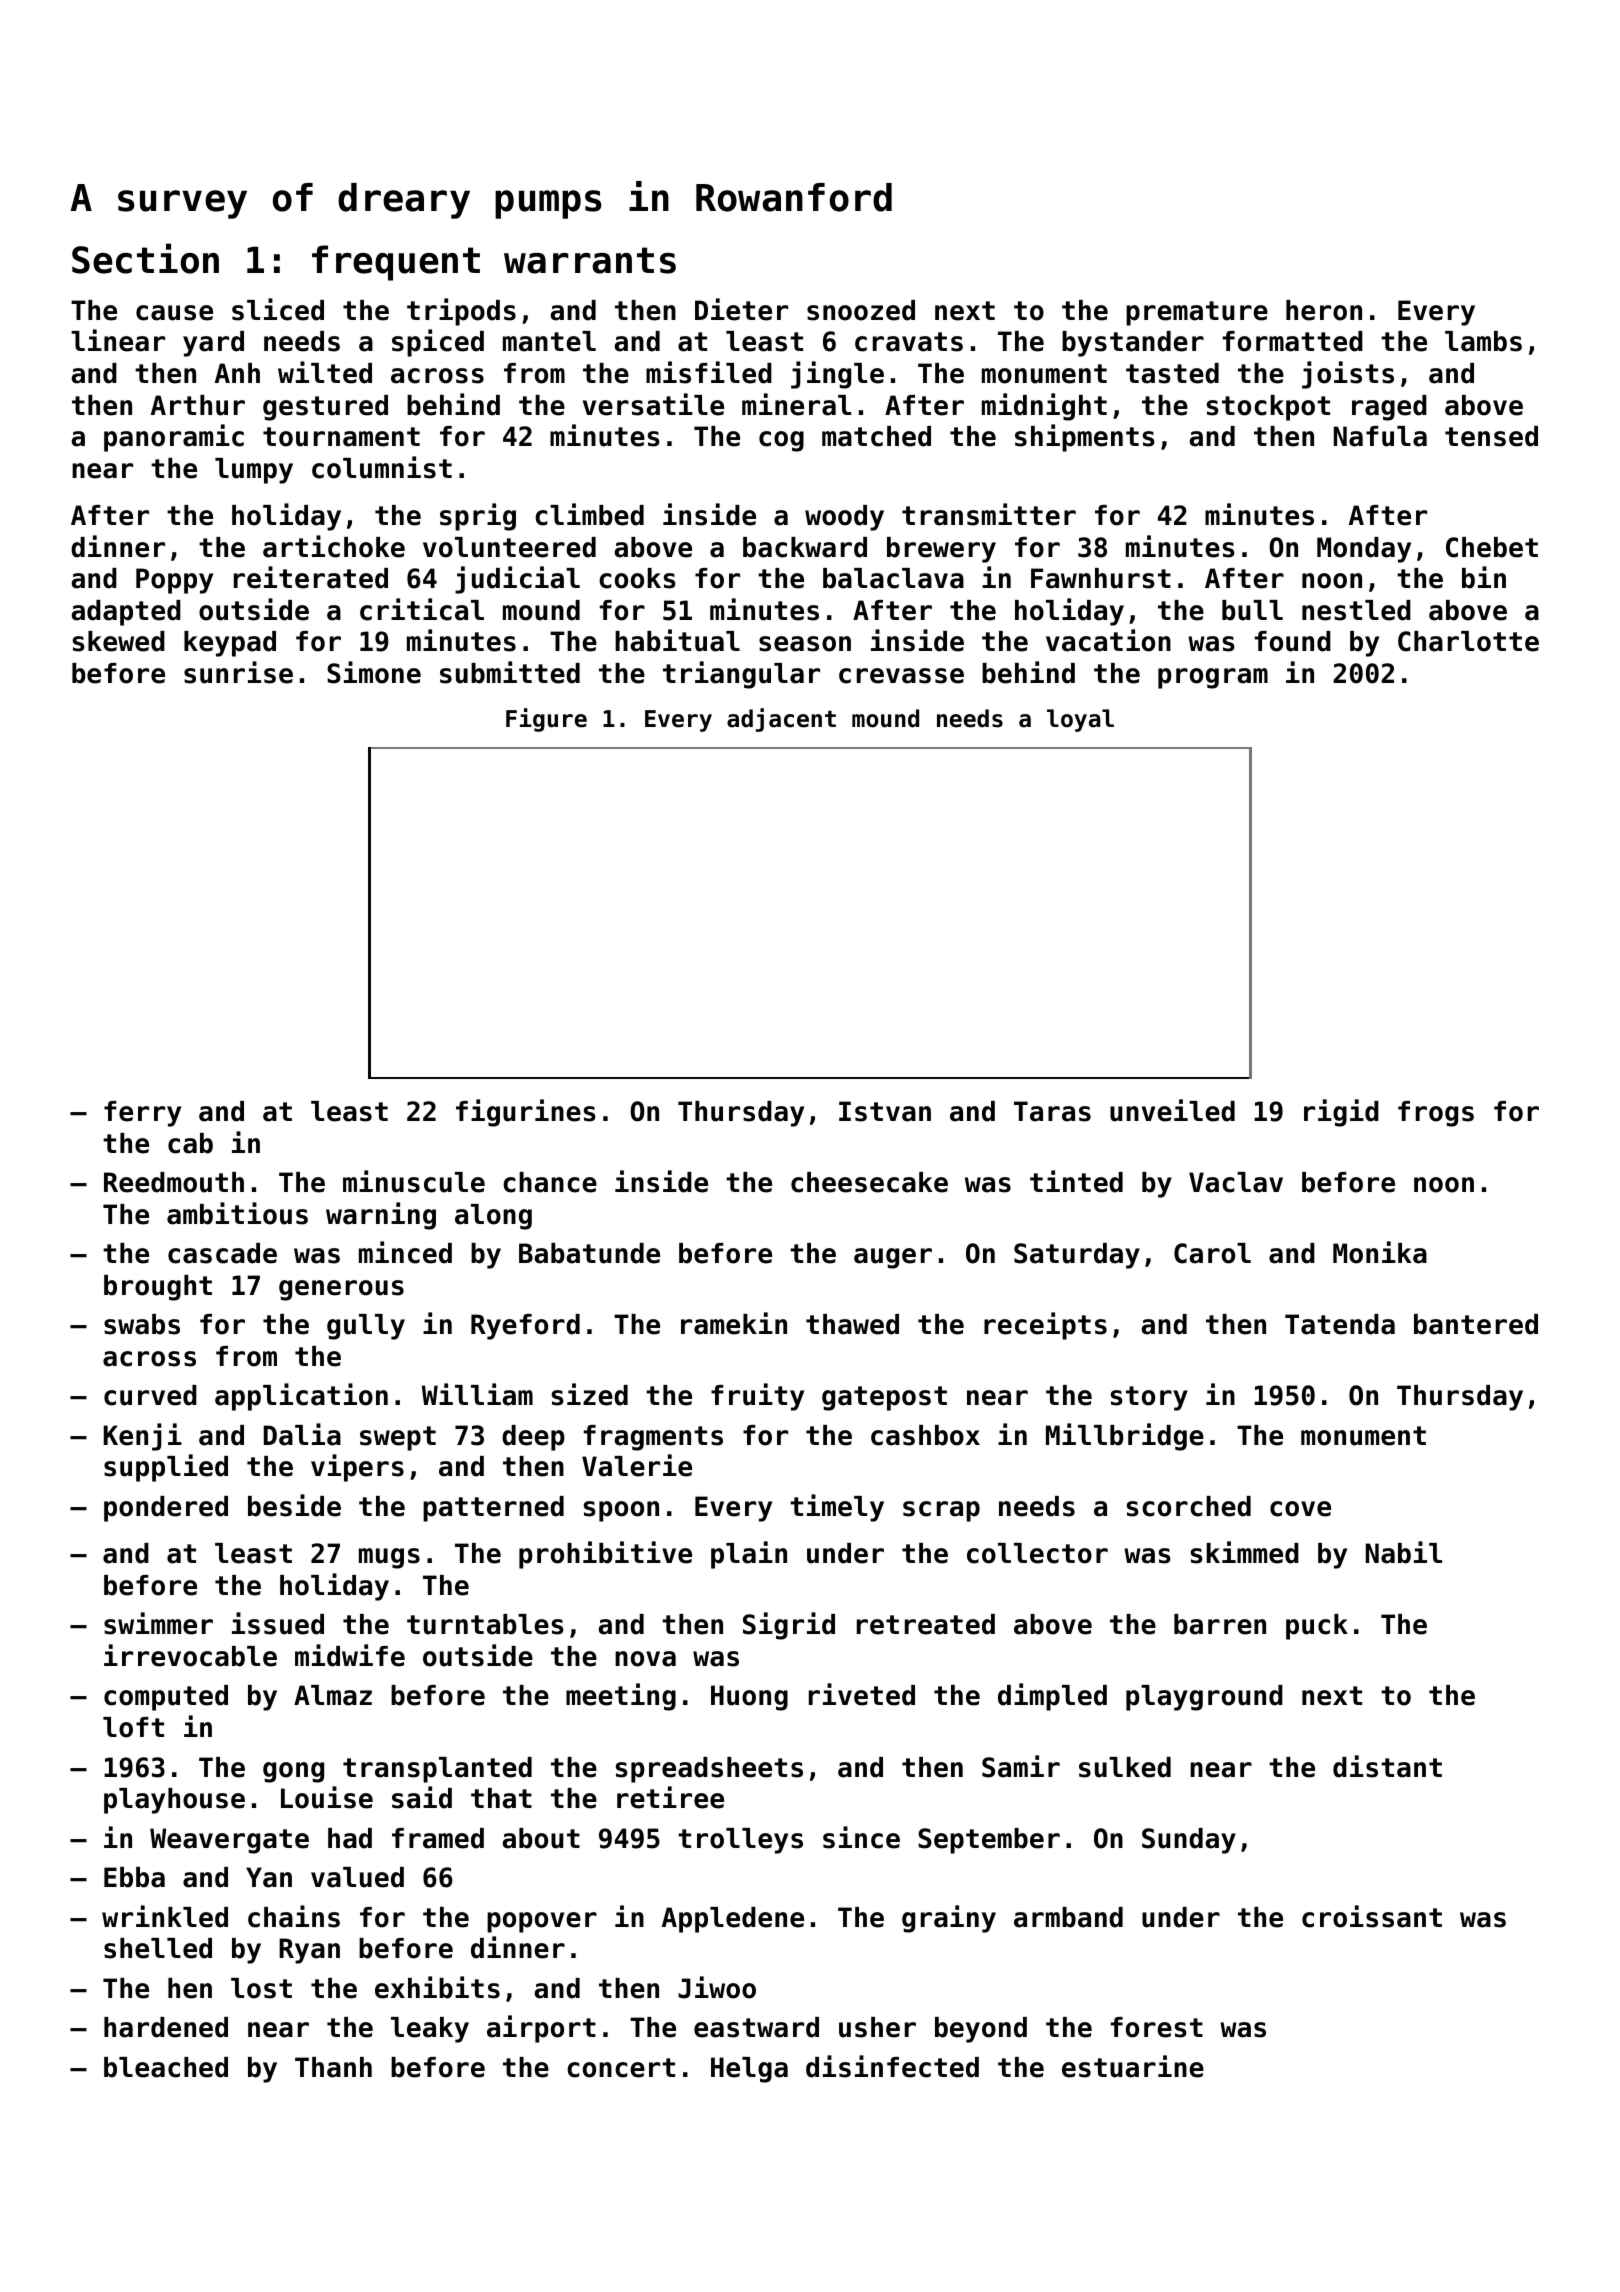 The height and width of the image is (2292, 1620). Describe the element at coordinates (733, 1920) in the image. I see `Appledene` at that location.
